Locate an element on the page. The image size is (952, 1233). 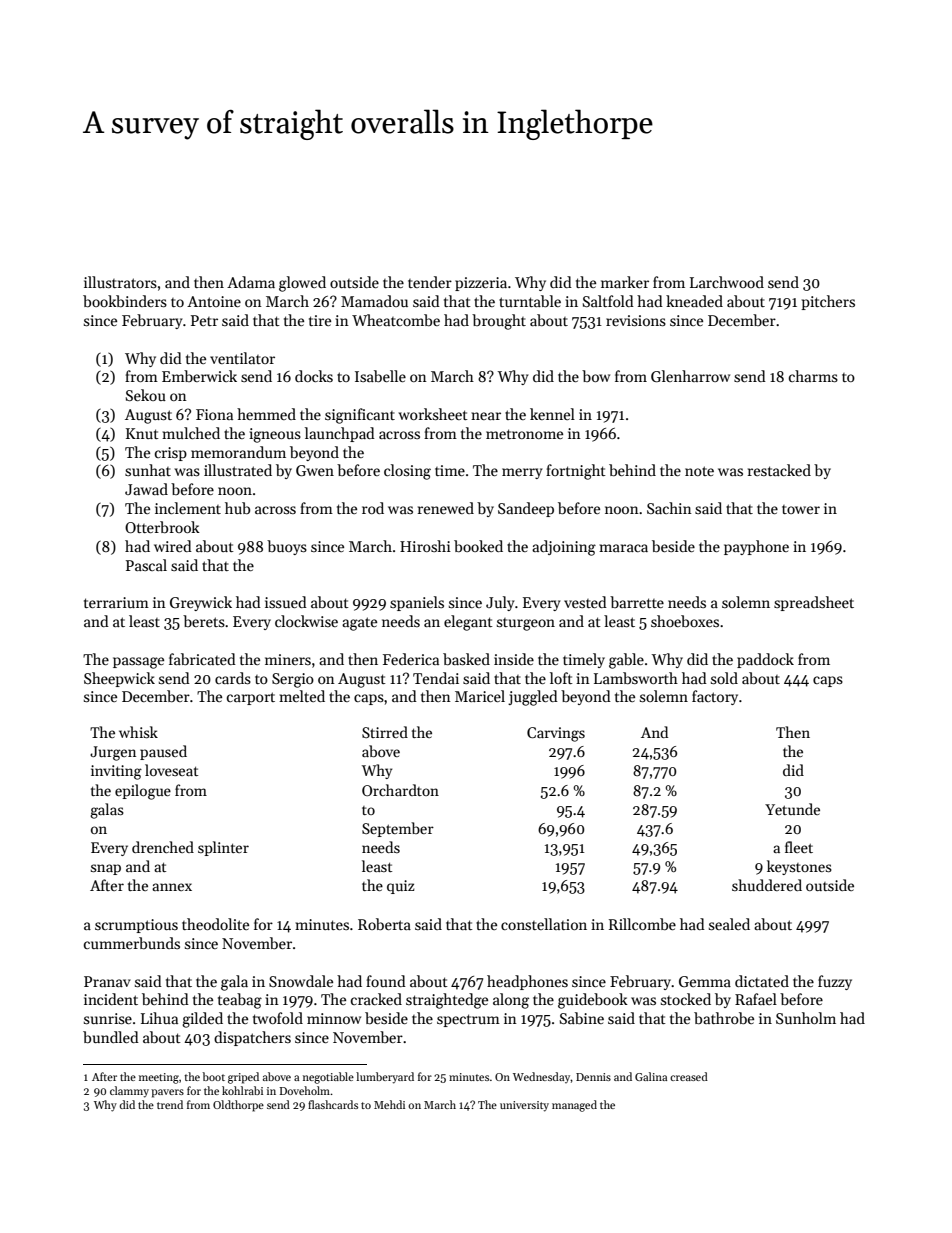
illustrated is located at coordinates (238, 470).
